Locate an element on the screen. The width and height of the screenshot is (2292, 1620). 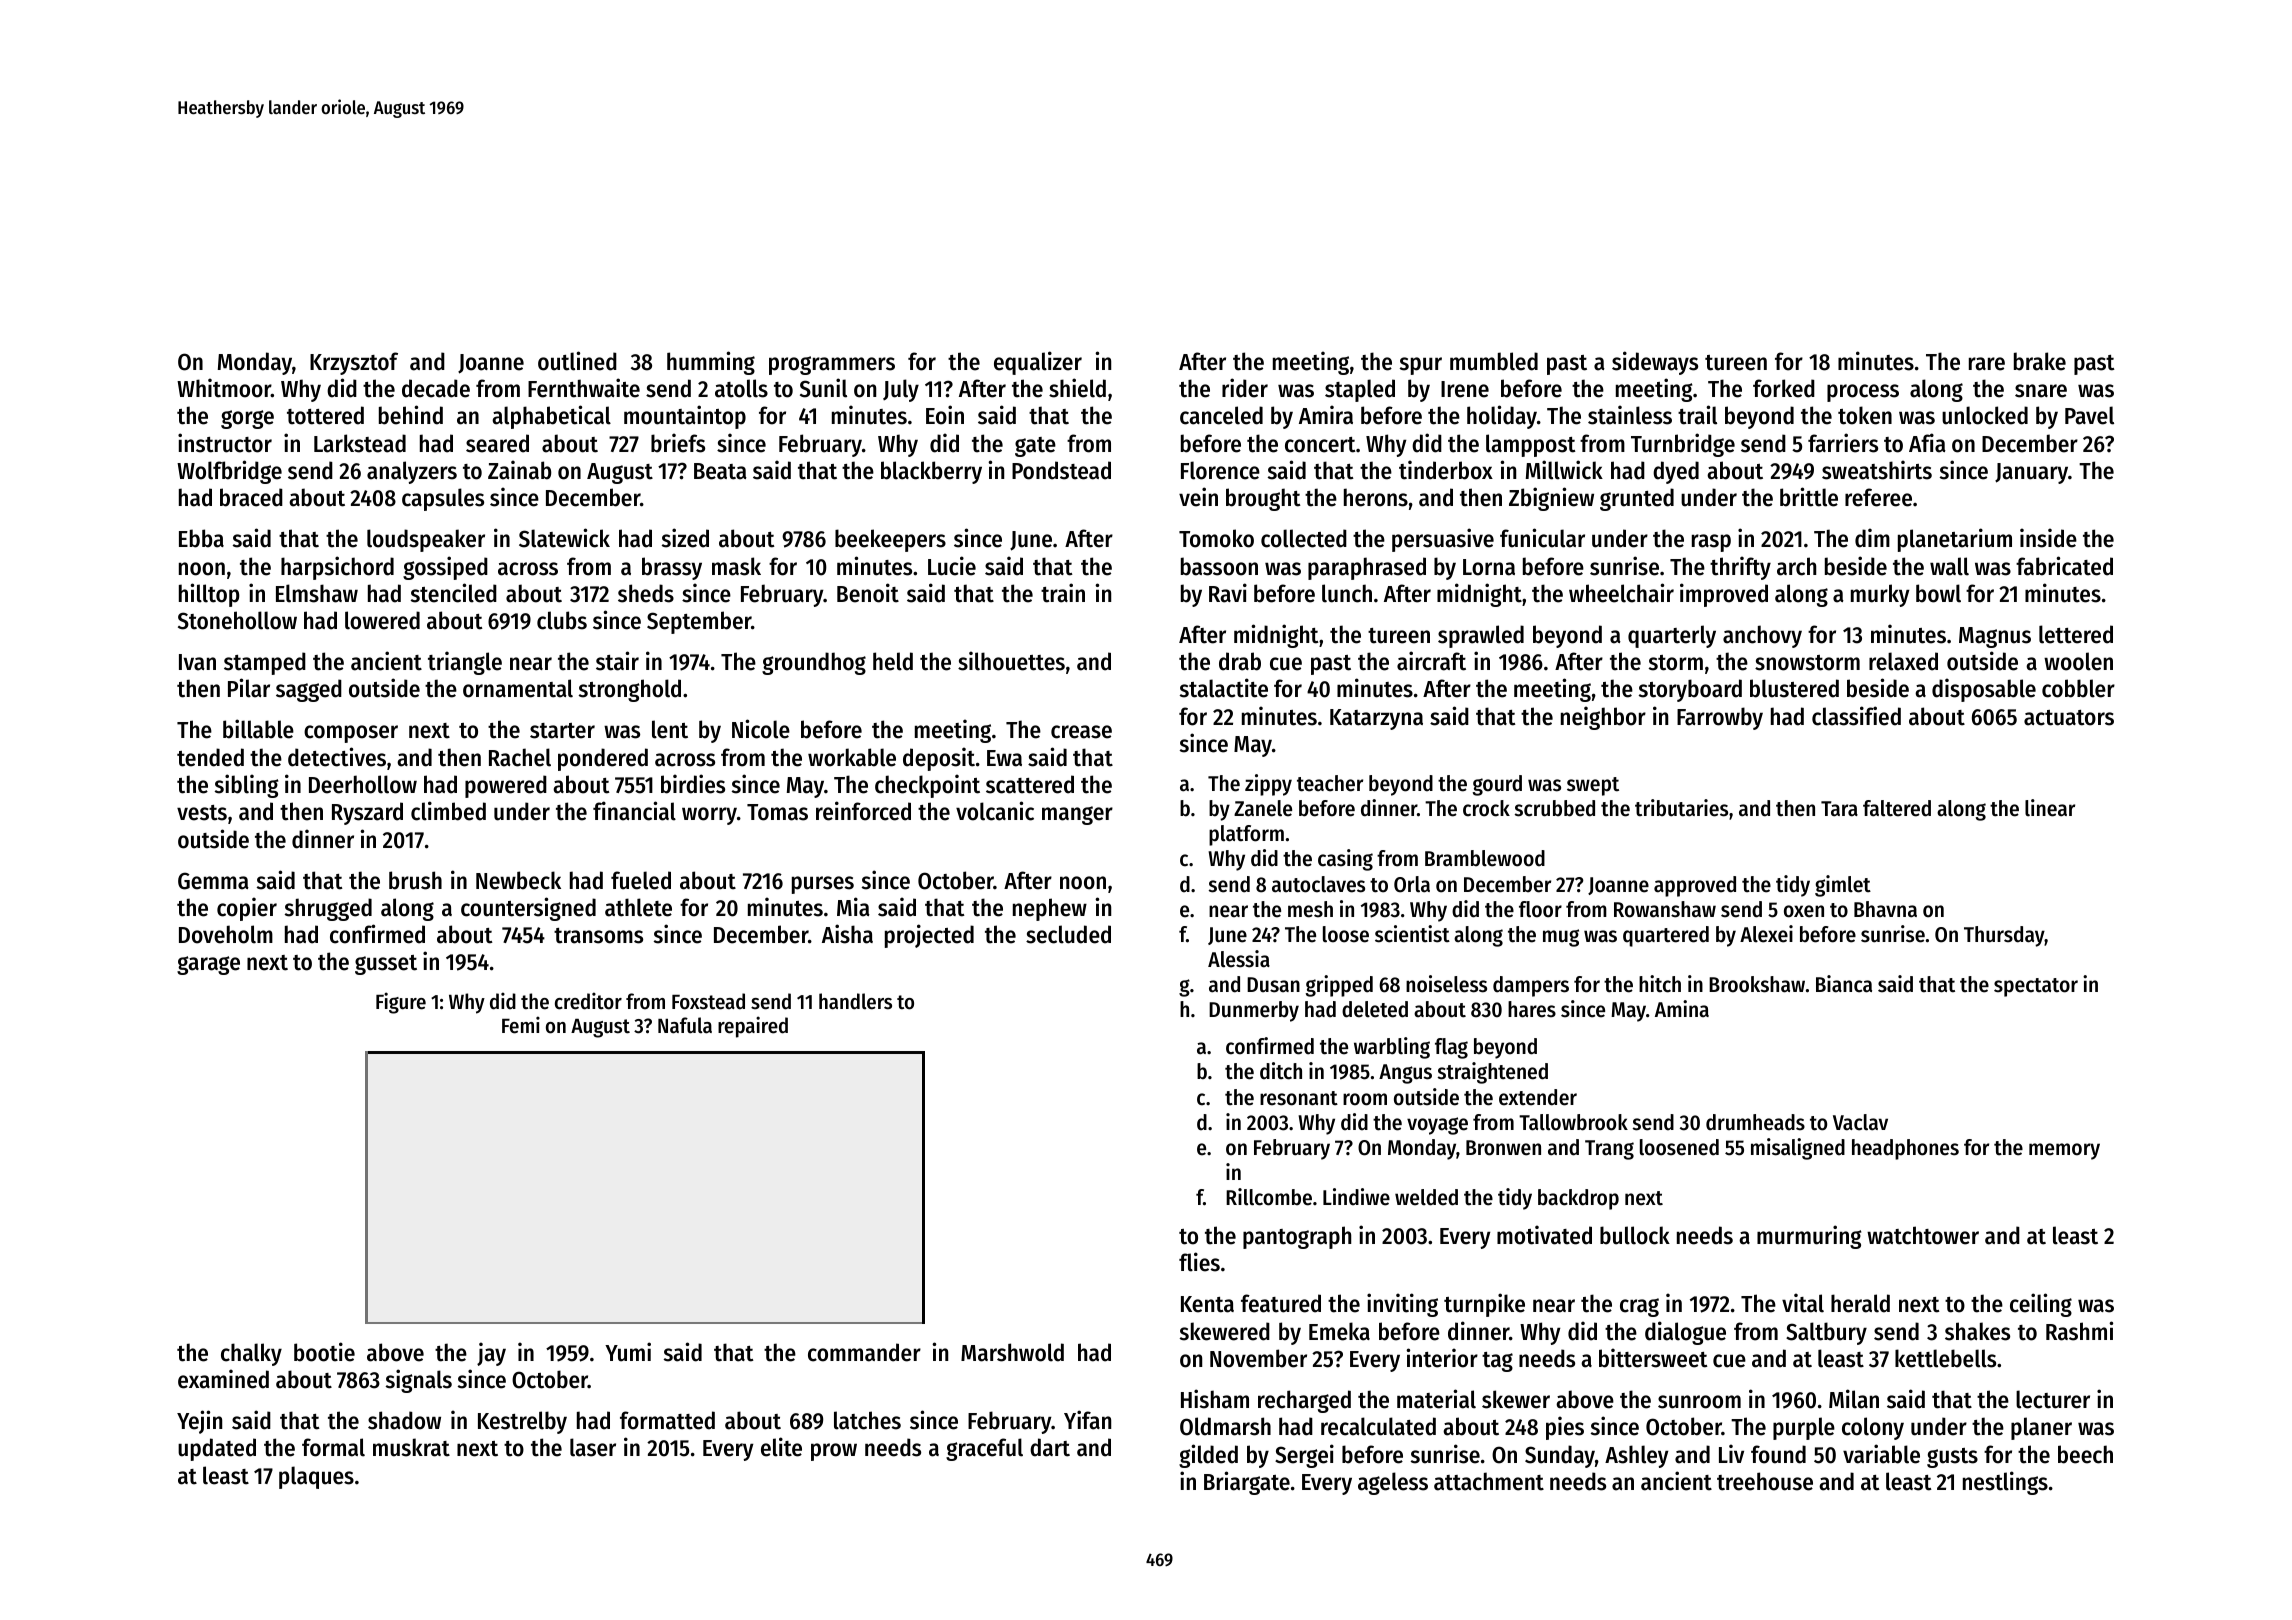
brittle is located at coordinates (1809, 497).
